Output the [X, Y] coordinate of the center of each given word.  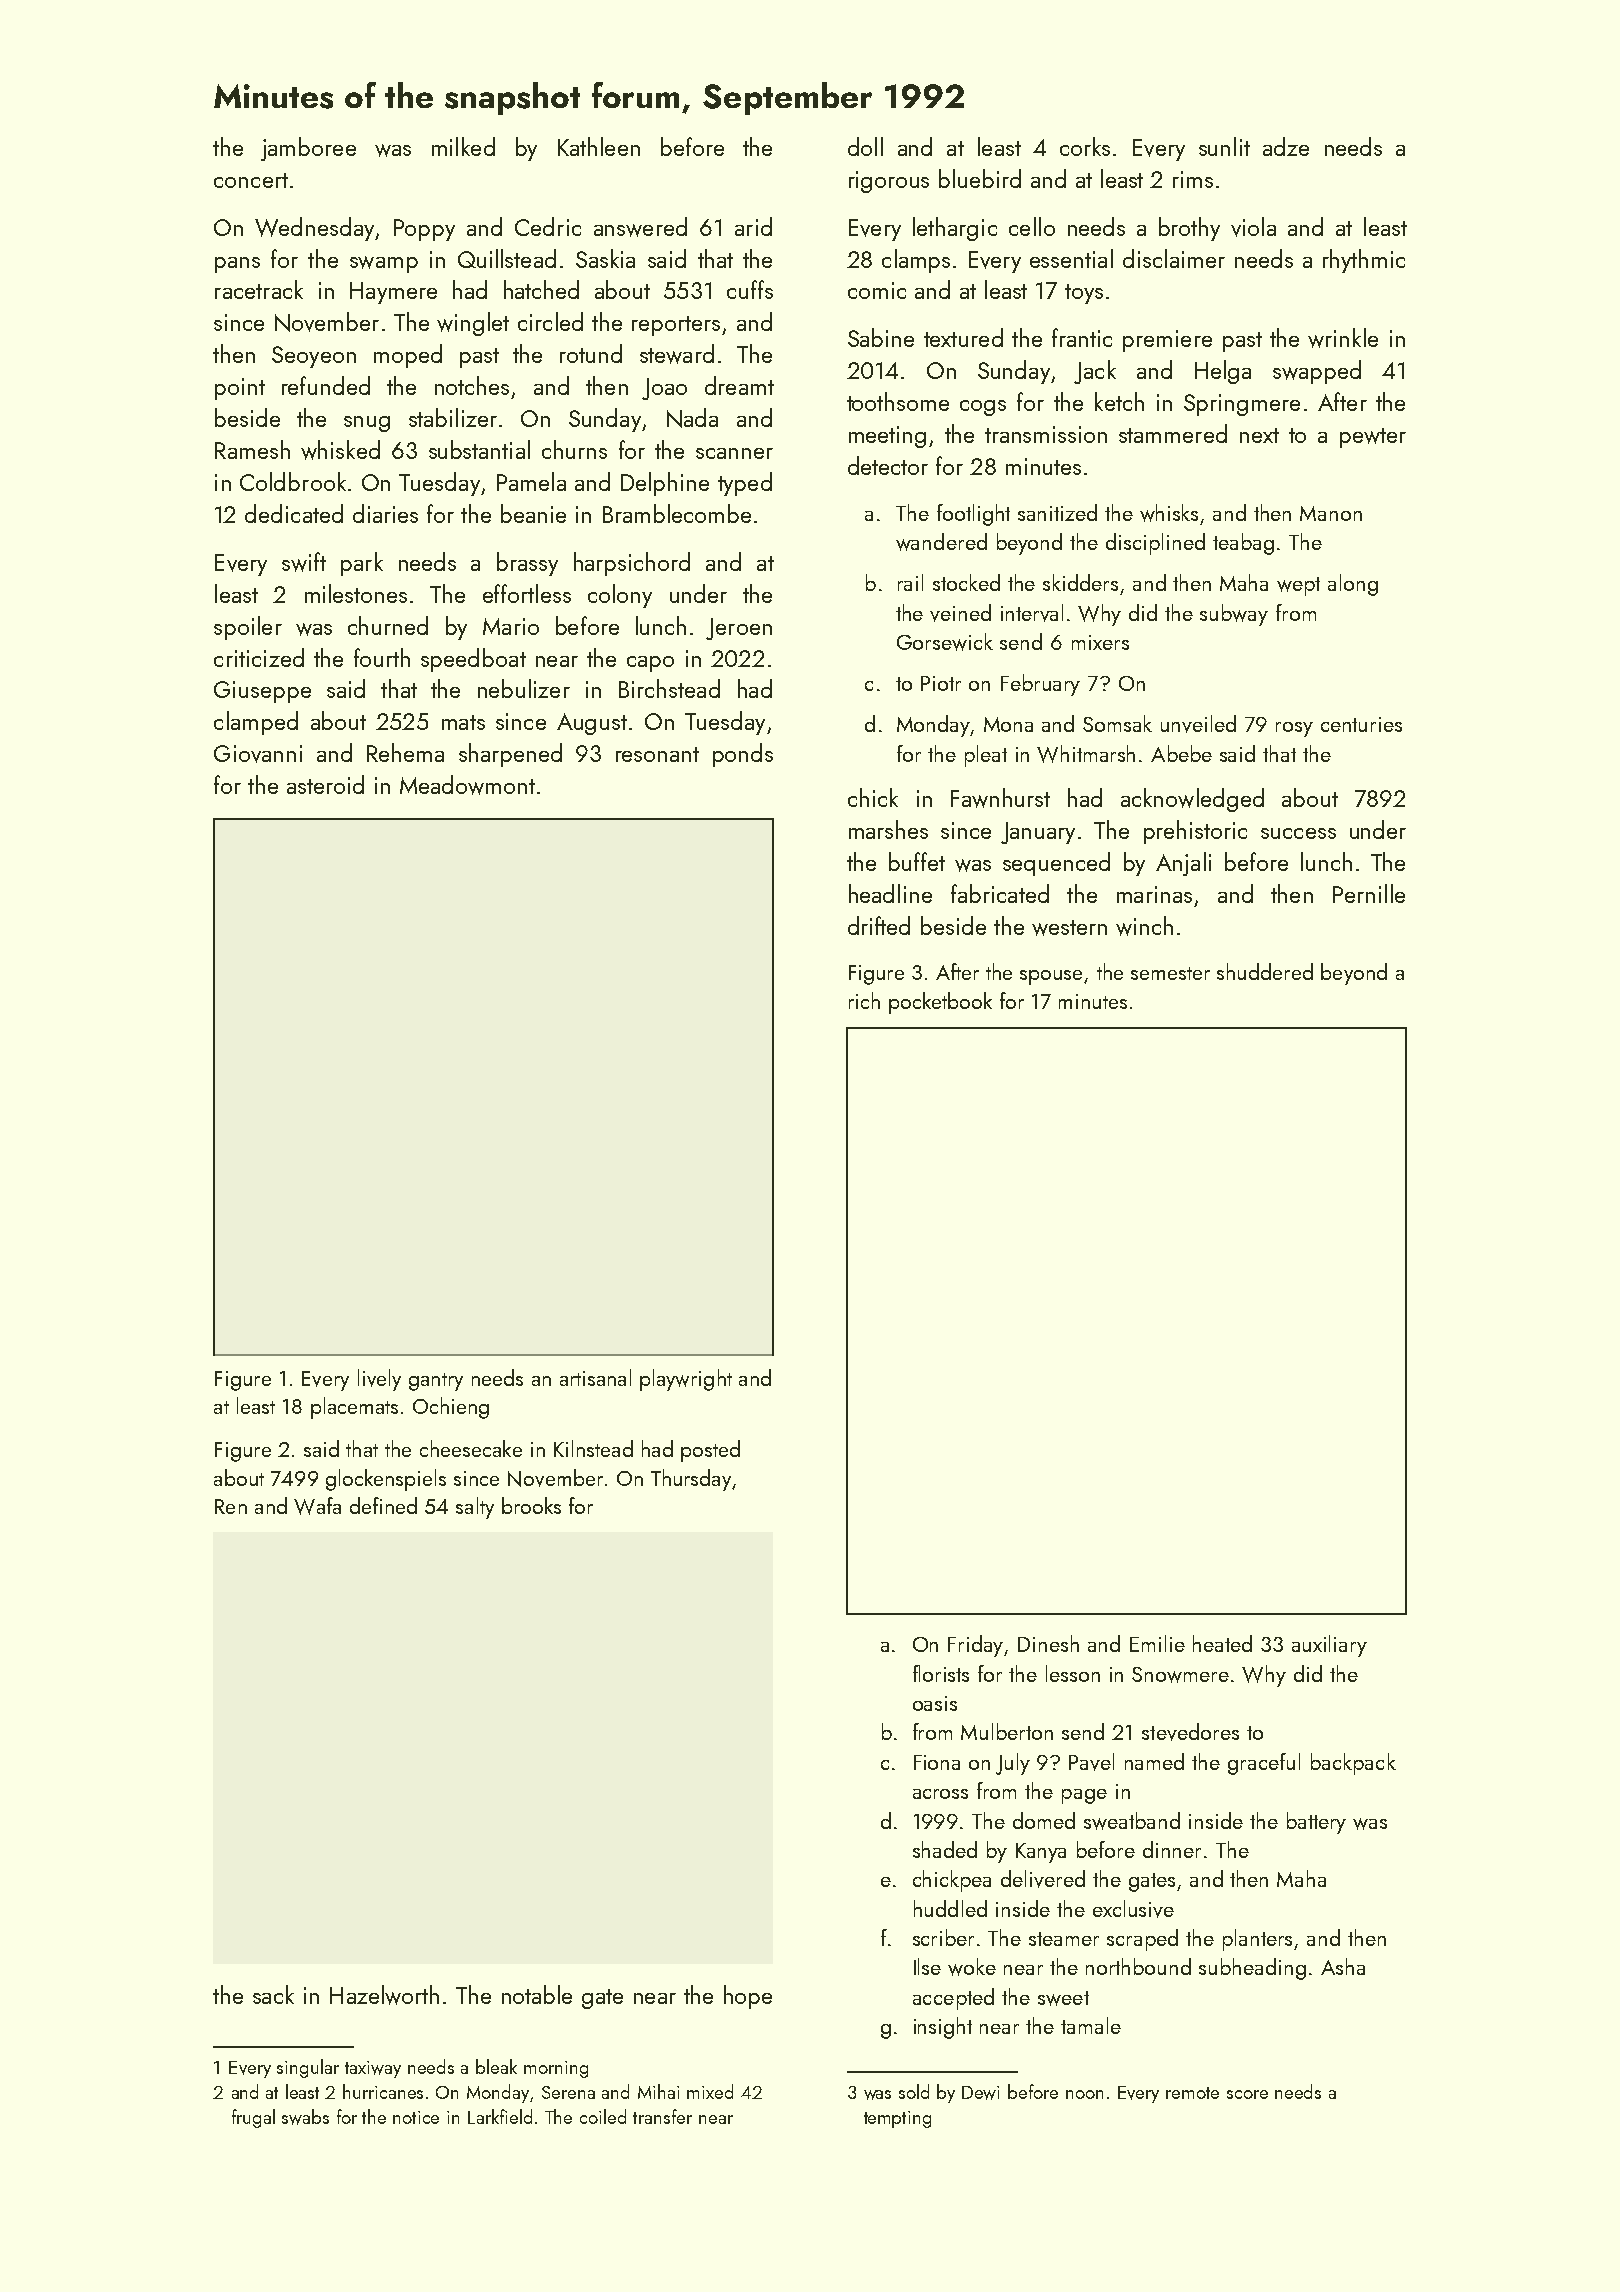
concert [251, 180]
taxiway [373, 2069]
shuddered [1265, 971]
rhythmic [1364, 261]
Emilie [1157, 1643]
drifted [879, 925]
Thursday [691, 1480]
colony [620, 596]
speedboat [473, 660]
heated [1222, 1643]
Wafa [317, 1506]
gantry [436, 1382]
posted [710, 1451]
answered [640, 227]
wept [1298, 586]
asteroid [325, 784]
